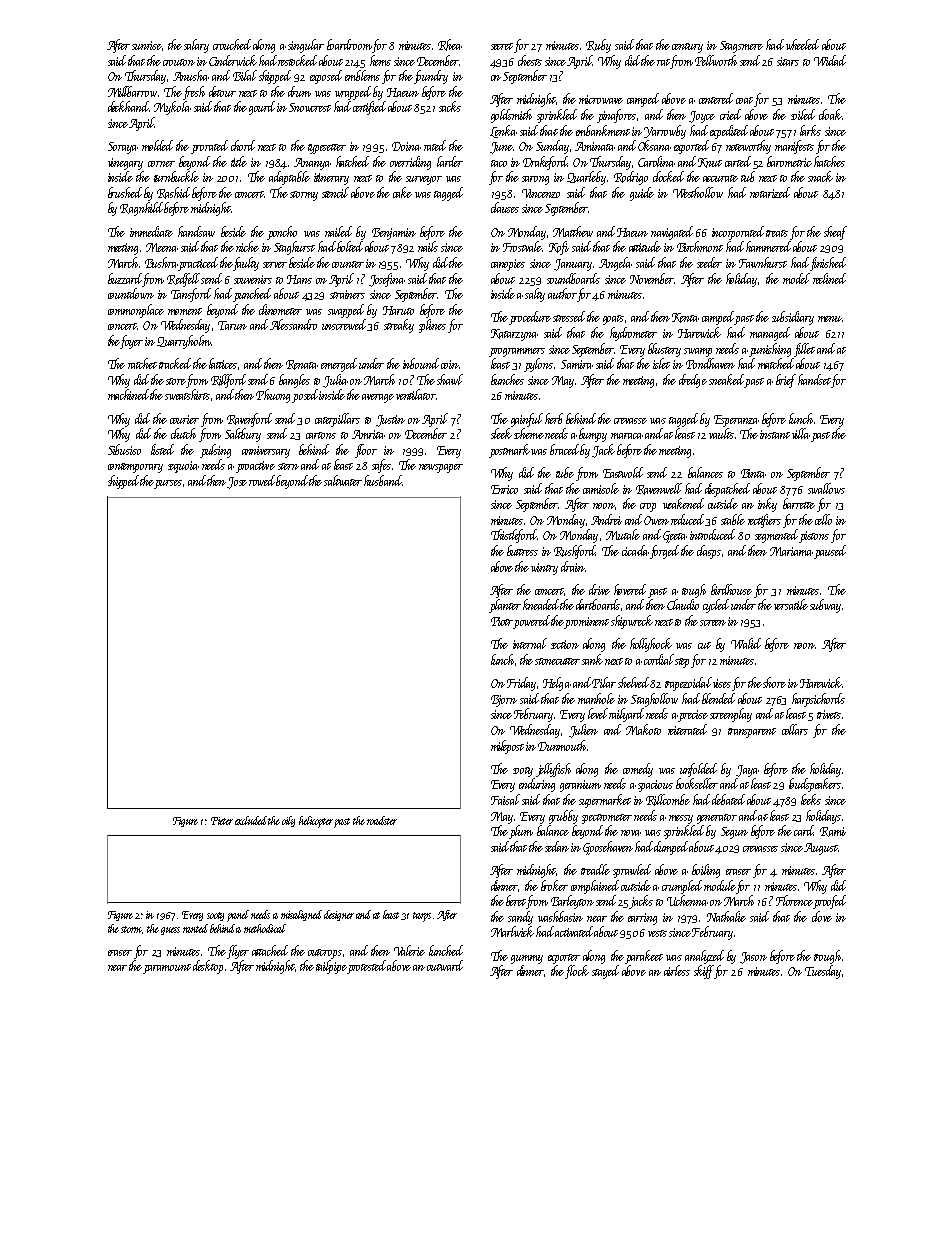 The height and width of the screenshot is (1233, 952). Describe the element at coordinates (245, 75) in the screenshot. I see `Bilal` at that location.
